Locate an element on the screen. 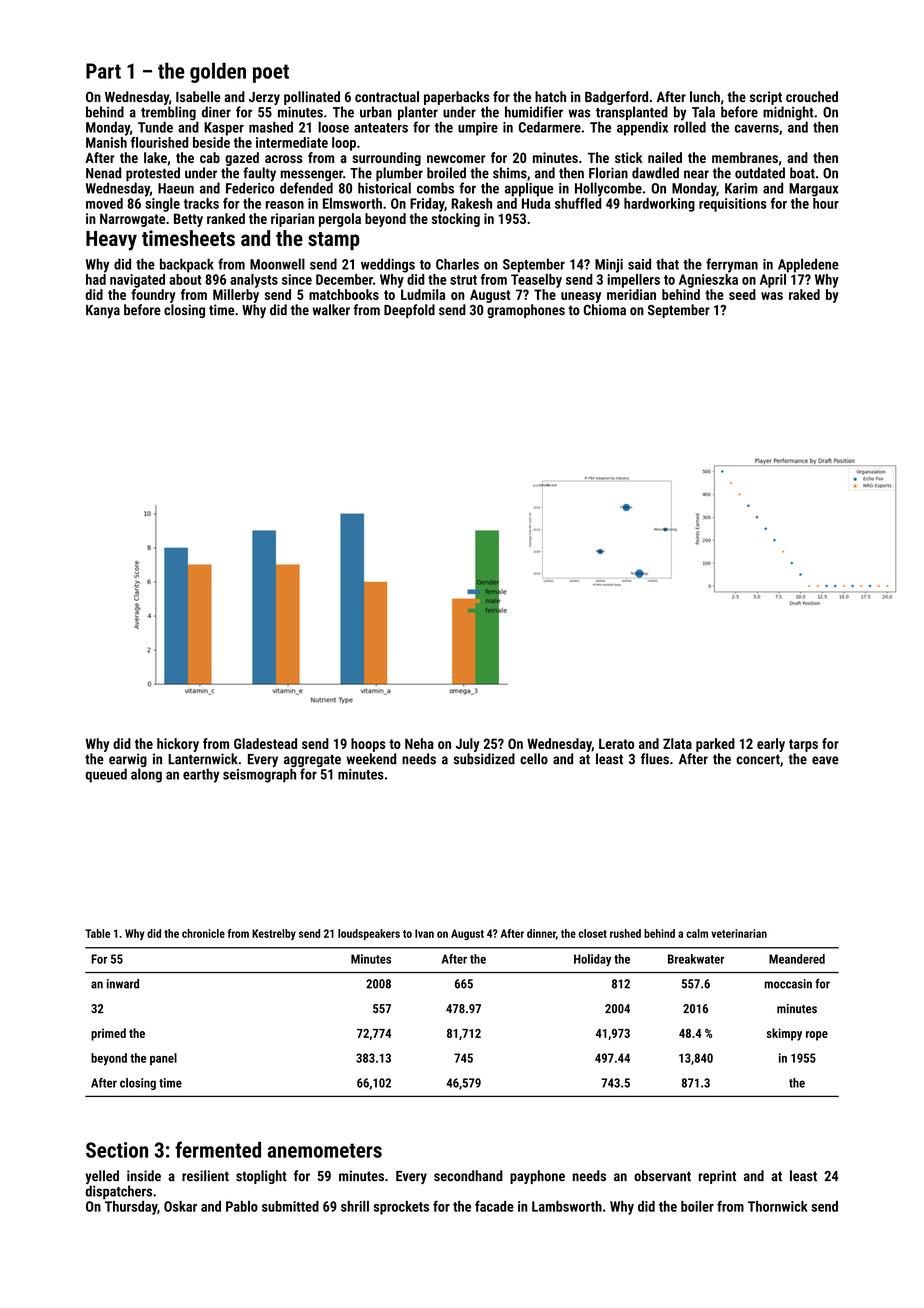 This screenshot has height=1308, width=924. boiler is located at coordinates (697, 1206).
